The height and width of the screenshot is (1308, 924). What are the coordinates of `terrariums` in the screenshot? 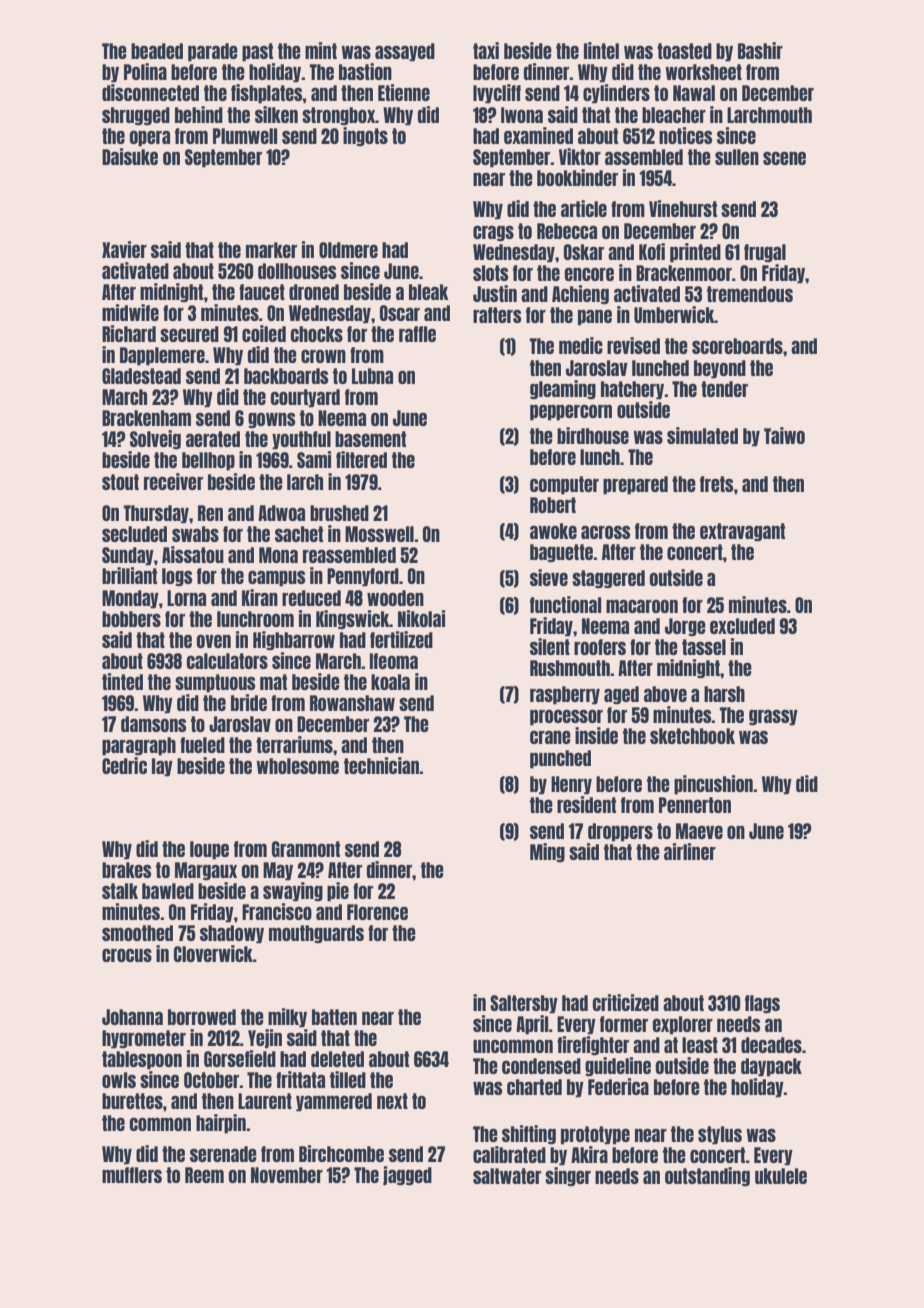 It's located at (294, 744).
